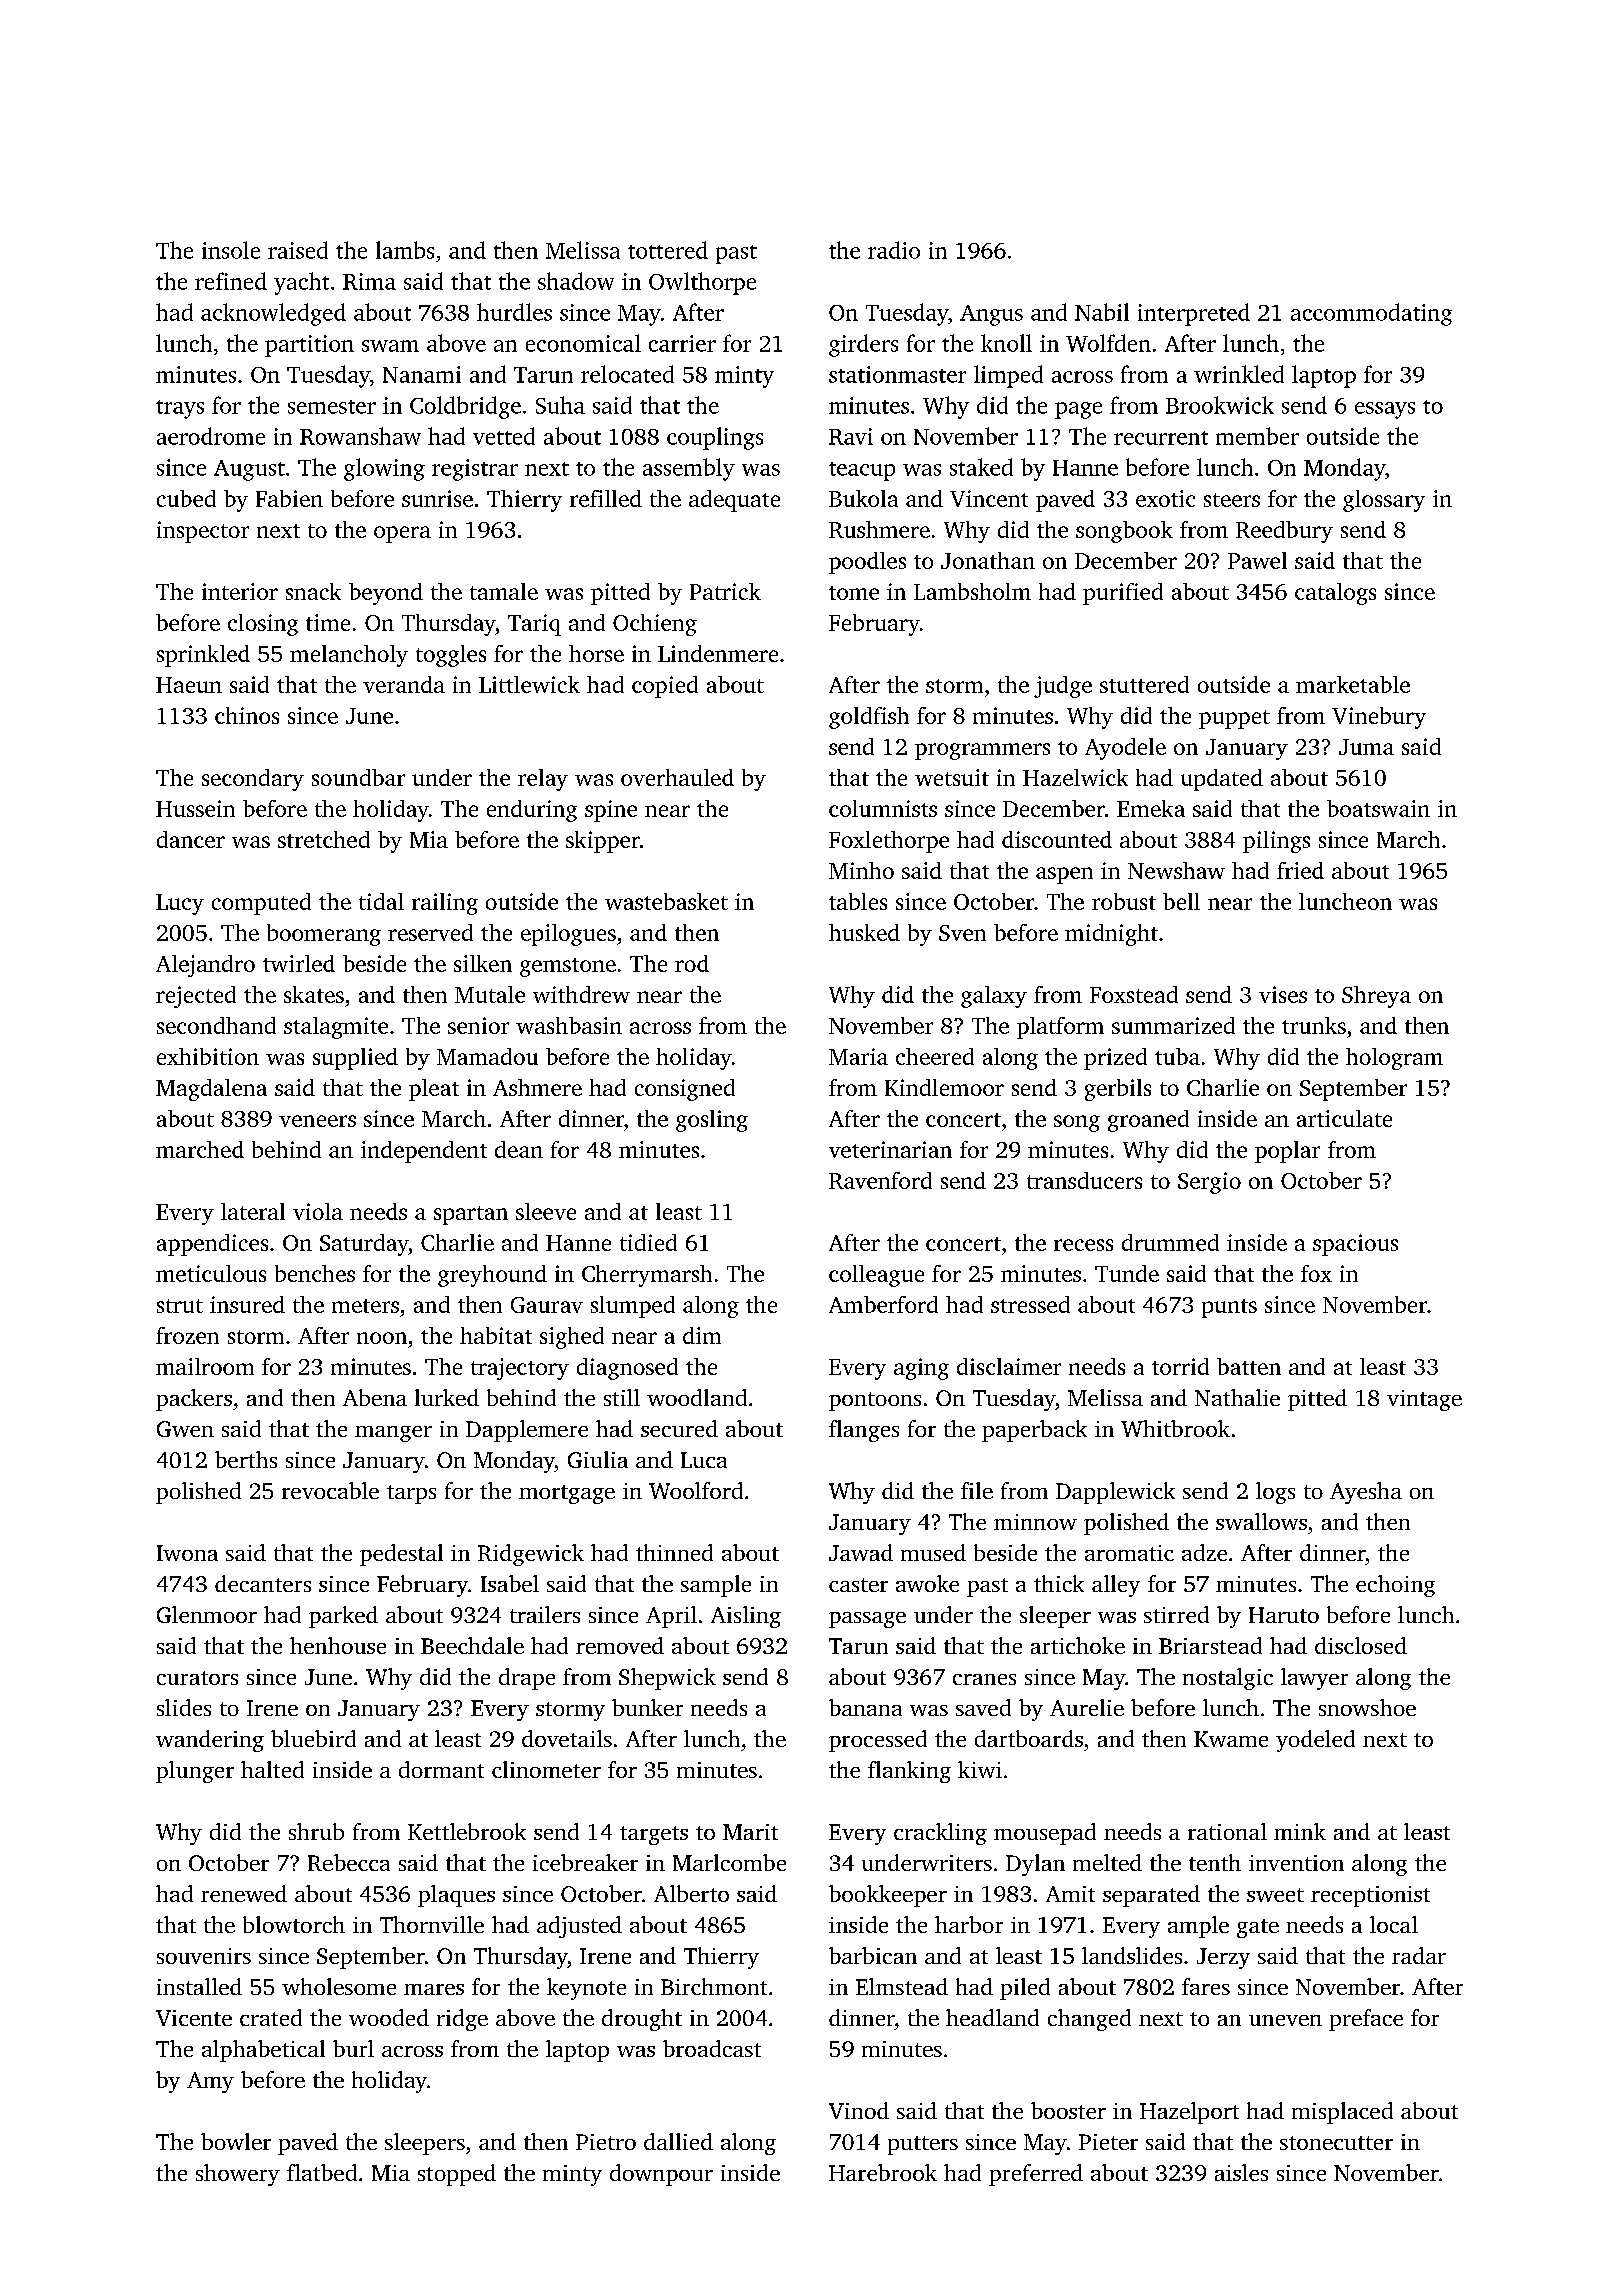 This page has width=1620, height=2292. What do you see at coordinates (1161, 438) in the page?
I see `recurrent` at bounding box center [1161, 438].
